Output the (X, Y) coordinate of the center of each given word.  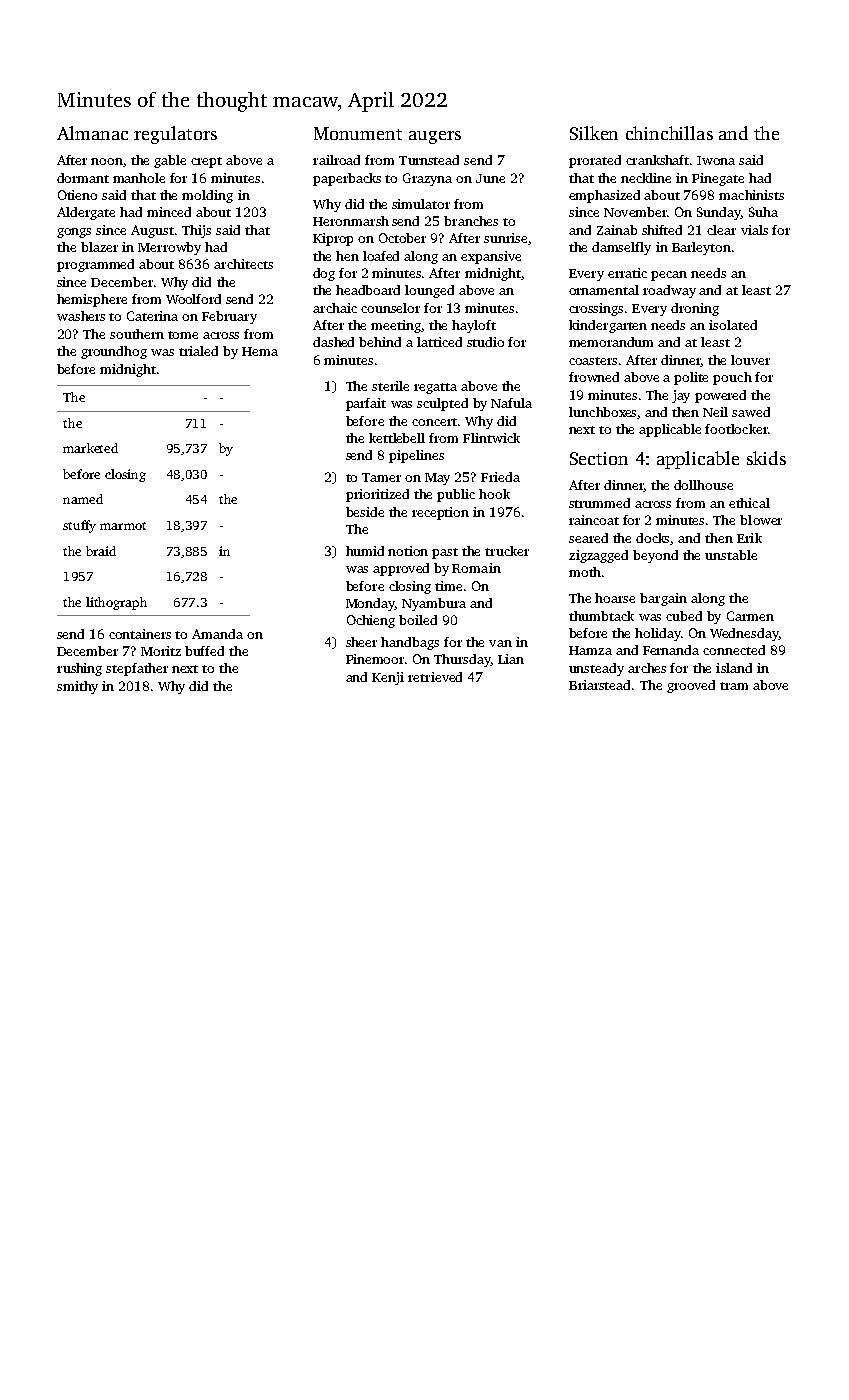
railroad (336, 160)
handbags (410, 643)
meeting (396, 326)
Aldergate (86, 213)
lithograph (116, 603)
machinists (751, 195)
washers (81, 316)
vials (754, 230)
